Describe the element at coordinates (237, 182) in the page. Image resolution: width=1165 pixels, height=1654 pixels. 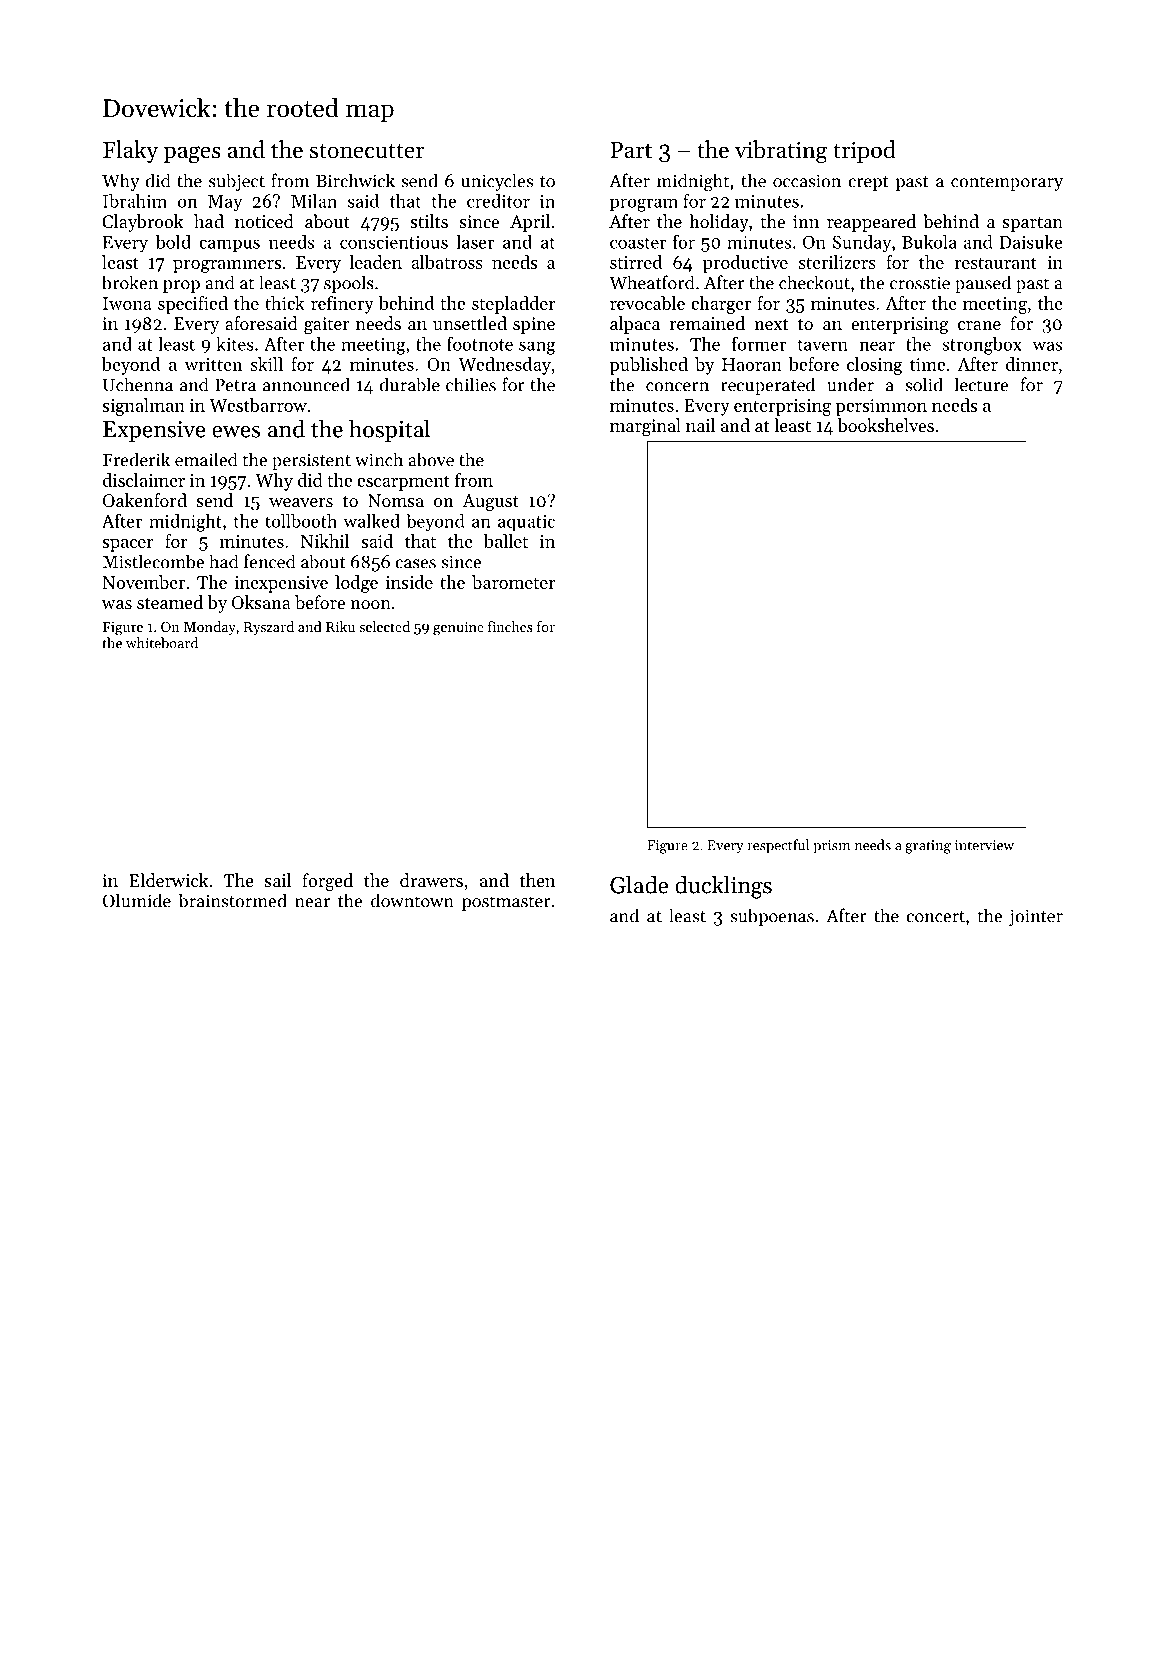
I see `subject` at that location.
